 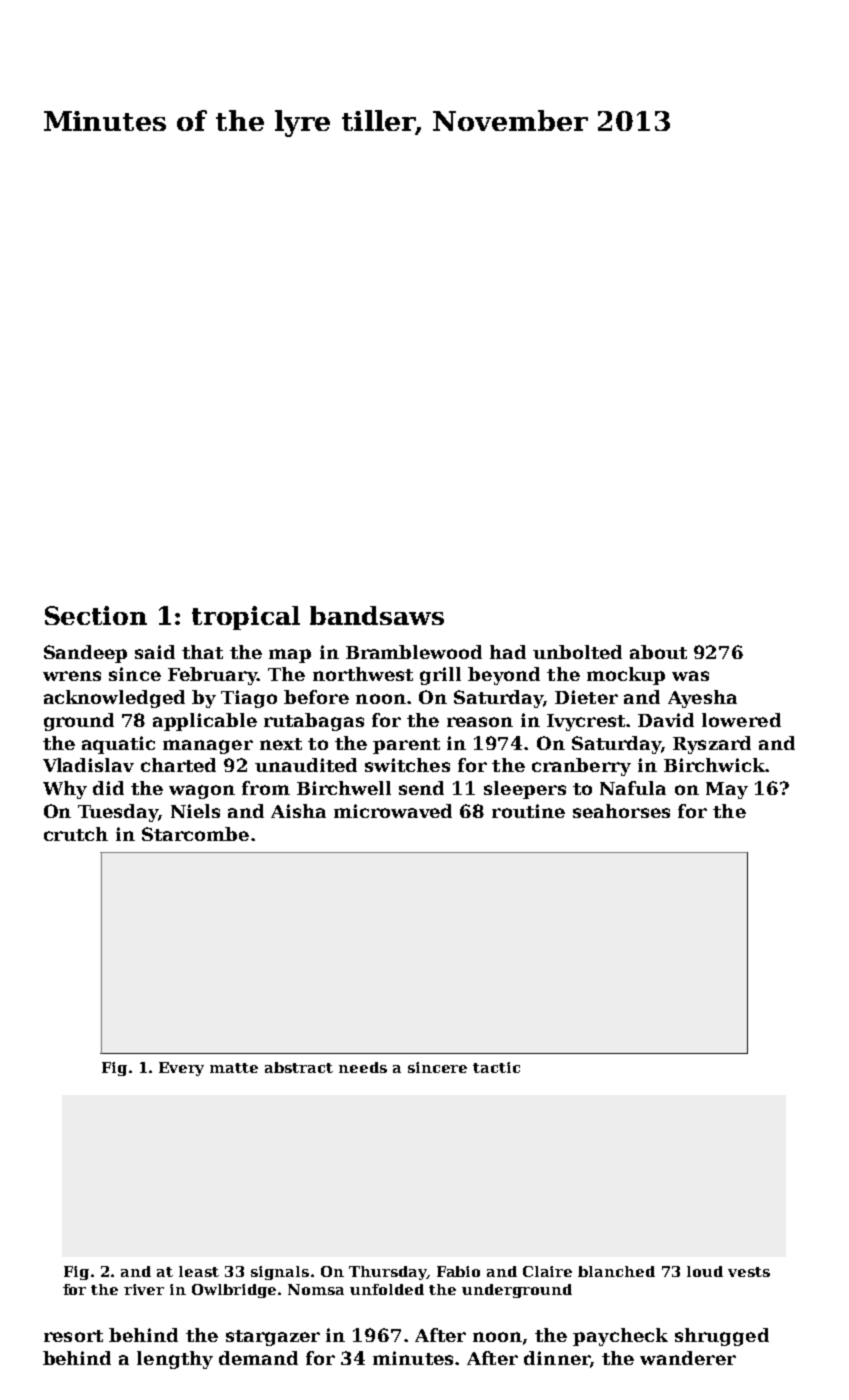 I want to click on May, so click(x=727, y=790).
